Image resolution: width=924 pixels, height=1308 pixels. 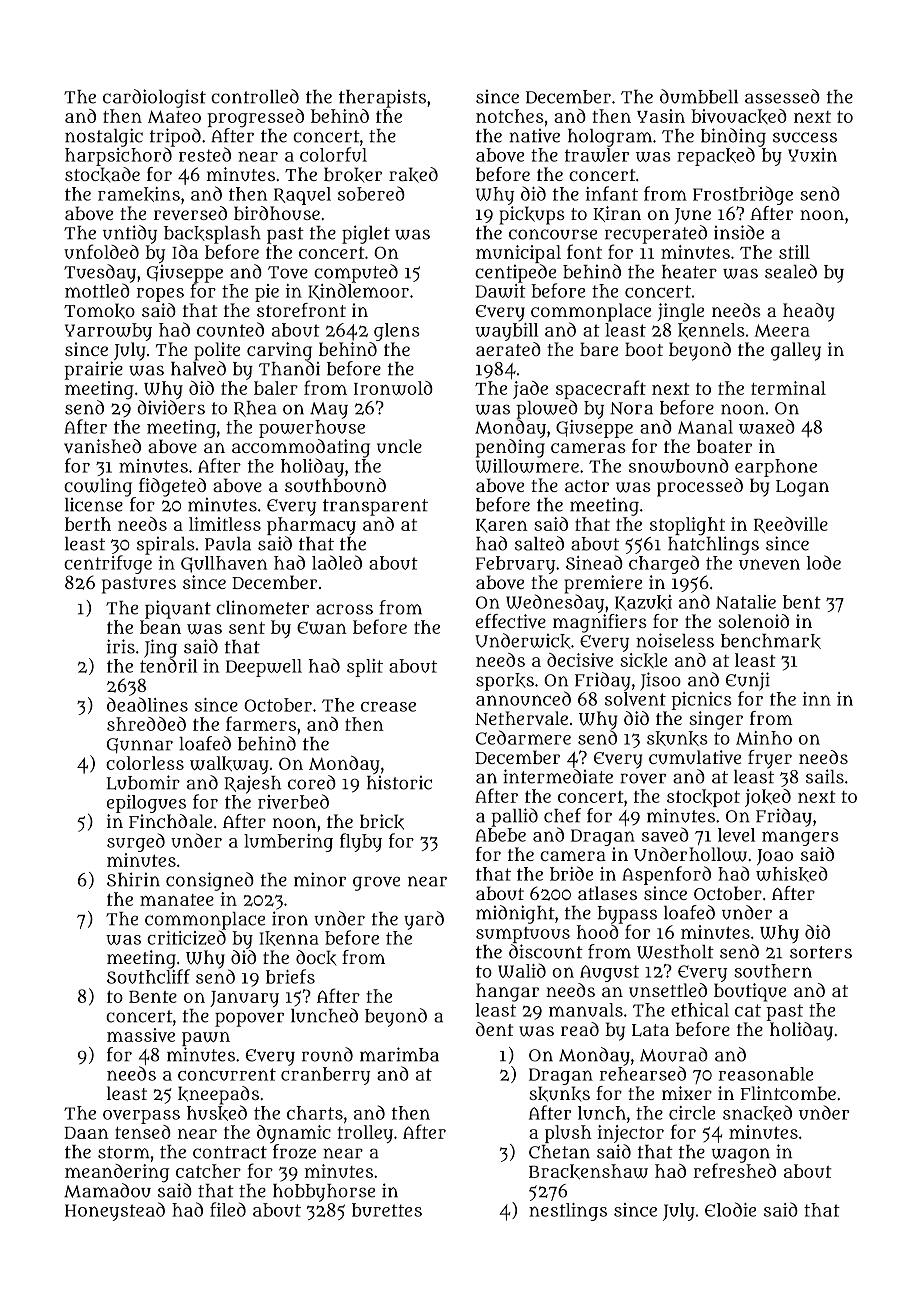 What do you see at coordinates (821, 952) in the page?
I see `sorters` at bounding box center [821, 952].
